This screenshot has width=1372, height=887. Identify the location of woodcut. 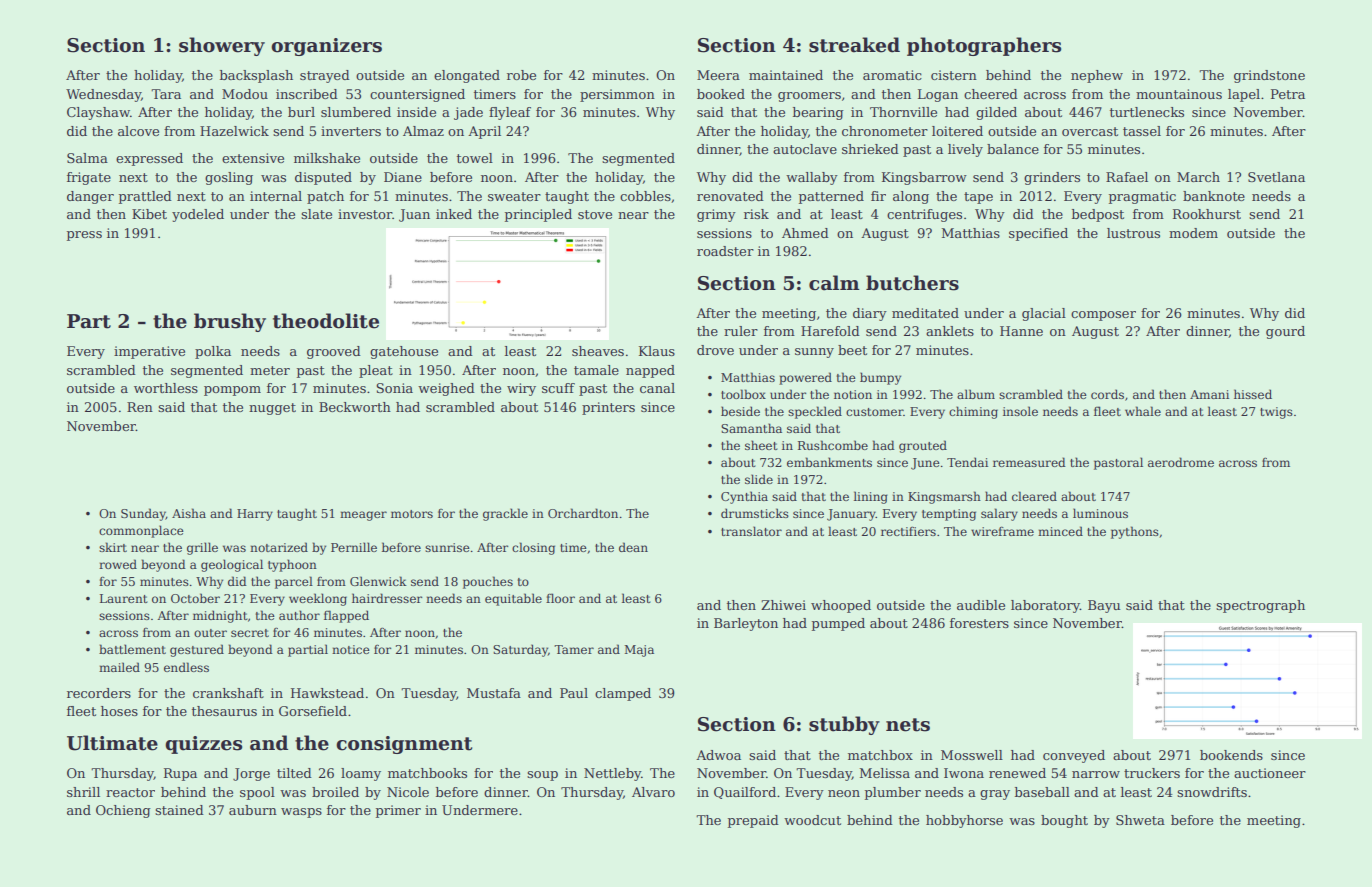
(812, 820).
